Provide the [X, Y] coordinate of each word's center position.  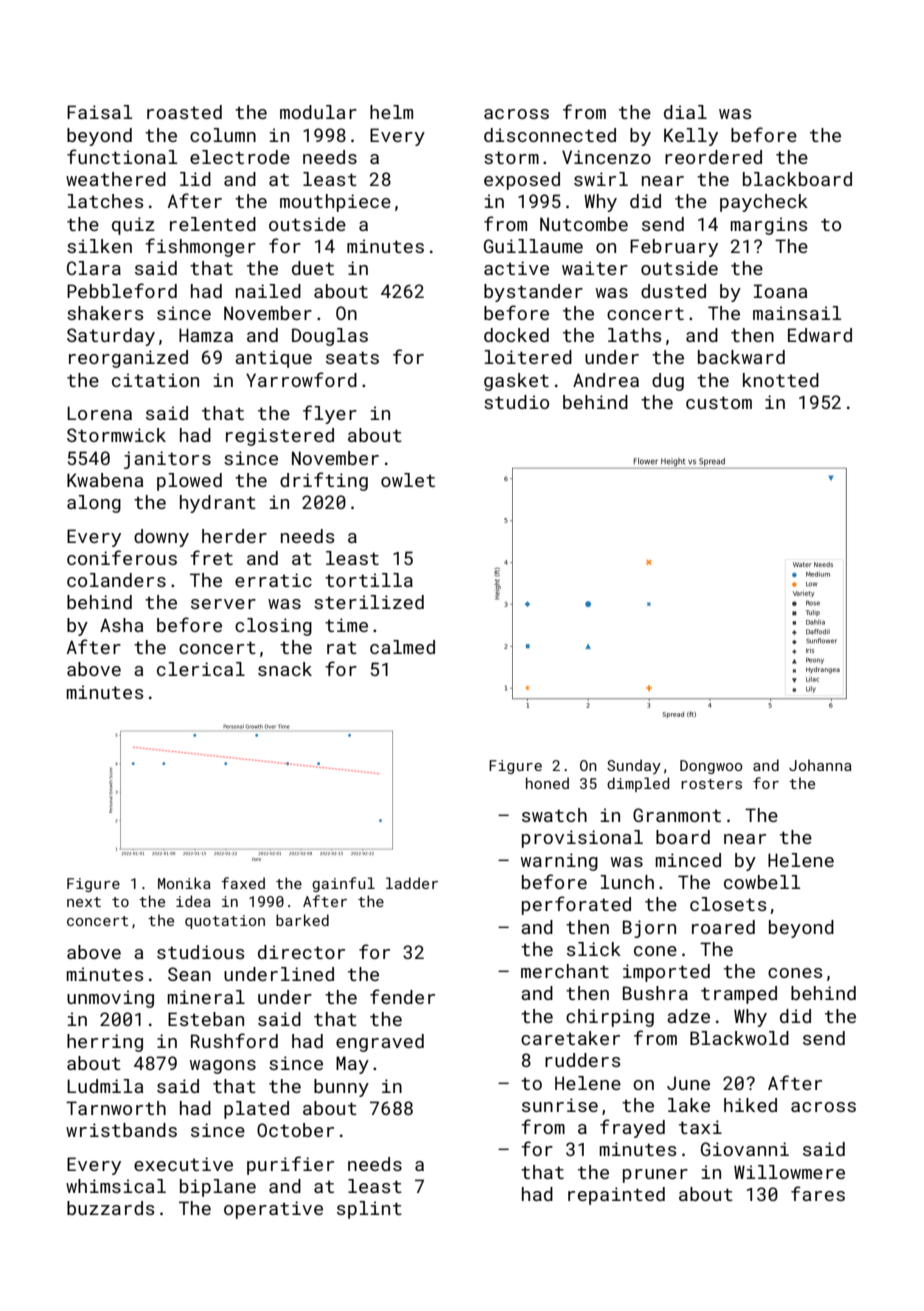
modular [318, 112]
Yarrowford [301, 379]
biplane [218, 1188]
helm [391, 112]
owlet [408, 480]
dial [685, 112]
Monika [184, 883]
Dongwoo [711, 767]
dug [668, 382]
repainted [616, 1196]
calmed [402, 647]
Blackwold [739, 1038]
